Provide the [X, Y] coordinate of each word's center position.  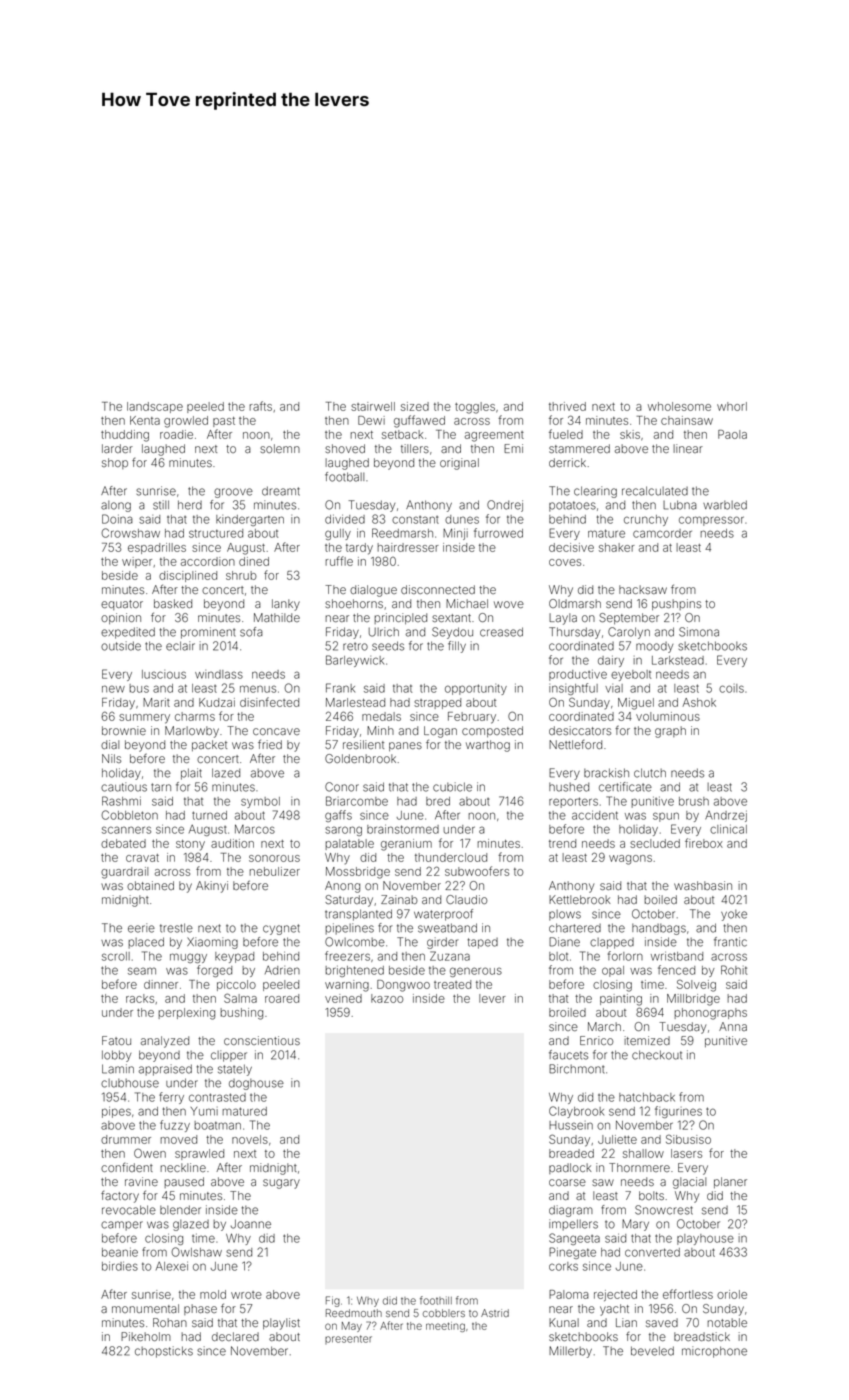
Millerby [570, 1352]
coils [731, 688]
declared [235, 1336]
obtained [150, 885]
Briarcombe [357, 801]
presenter [348, 1339]
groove [233, 493]
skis [630, 434]
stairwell [373, 406]
